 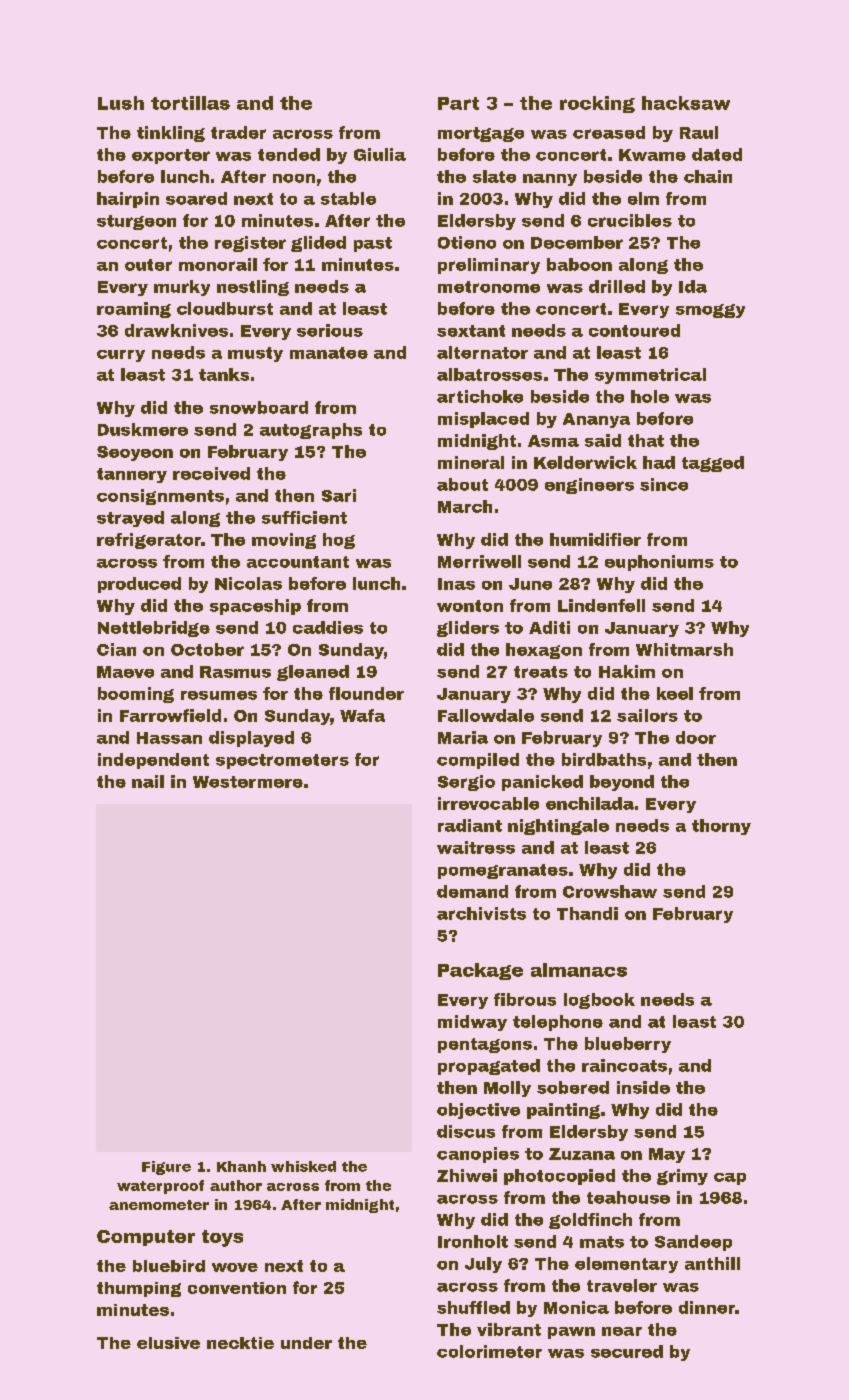 I want to click on necktie, so click(x=240, y=1343).
